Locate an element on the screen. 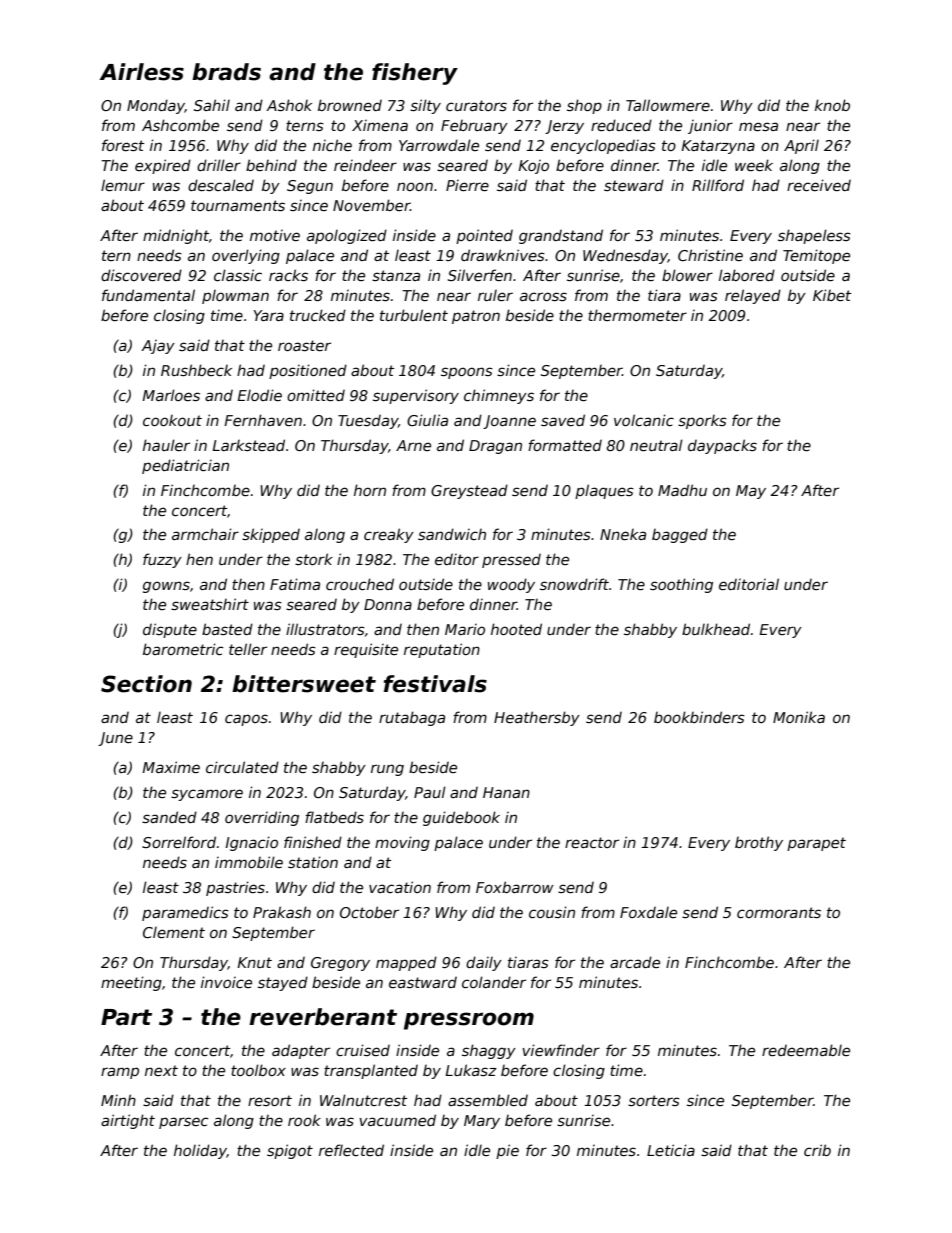  neutral is located at coordinates (656, 445).
